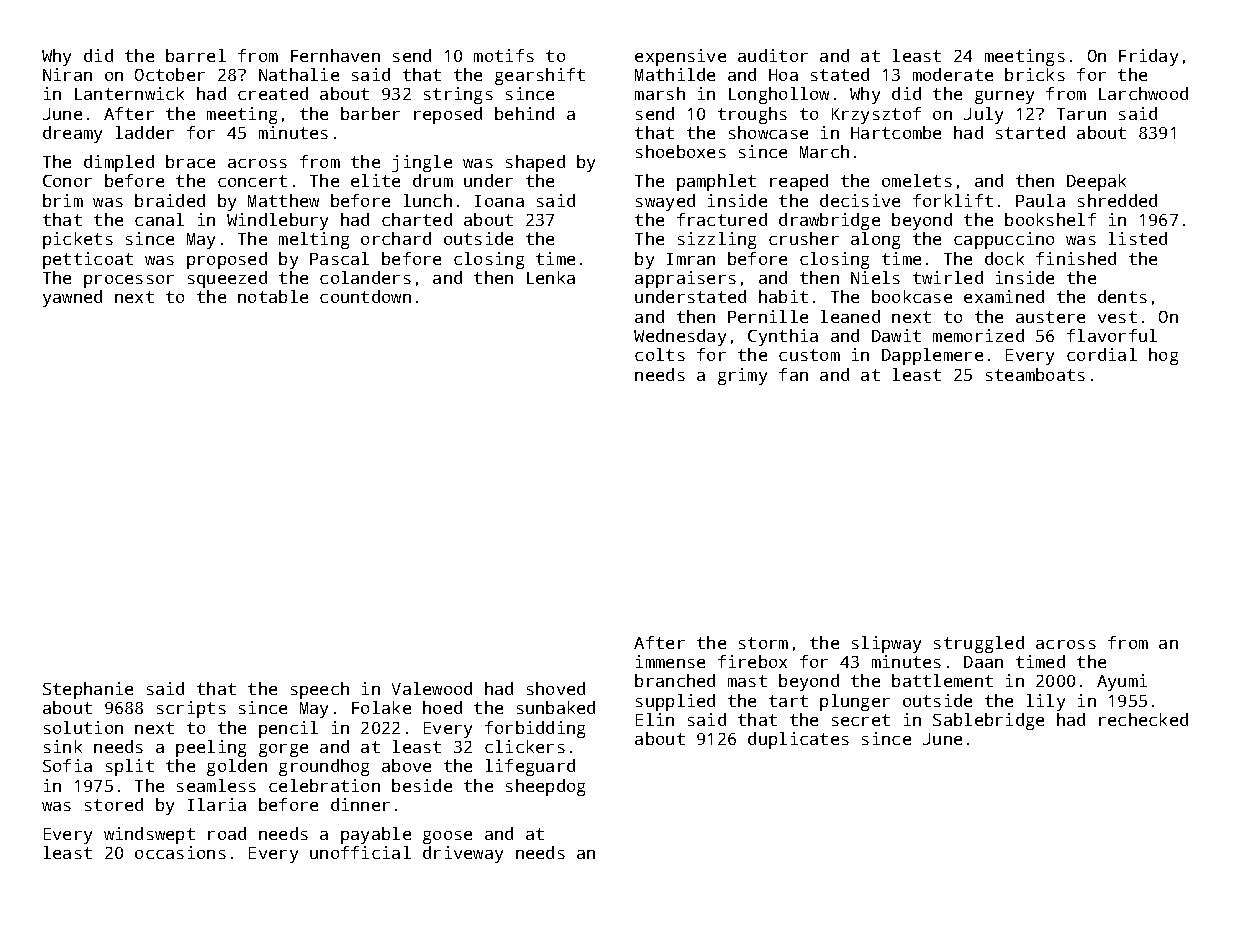 The image size is (1233, 952). Describe the element at coordinates (145, 132) in the page. I see `ladder` at that location.
